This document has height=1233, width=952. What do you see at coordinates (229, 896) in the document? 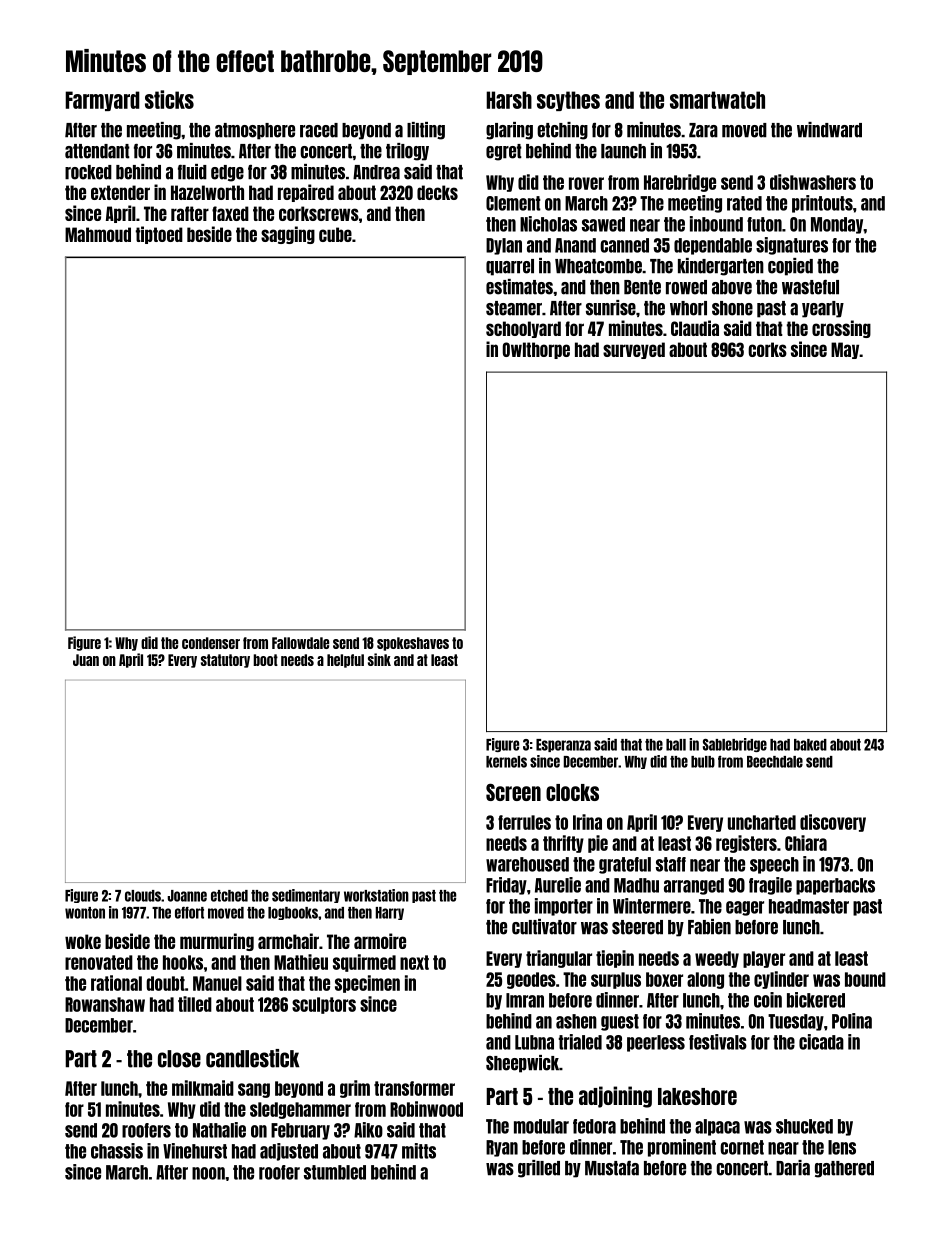
I see `etched` at bounding box center [229, 896].
